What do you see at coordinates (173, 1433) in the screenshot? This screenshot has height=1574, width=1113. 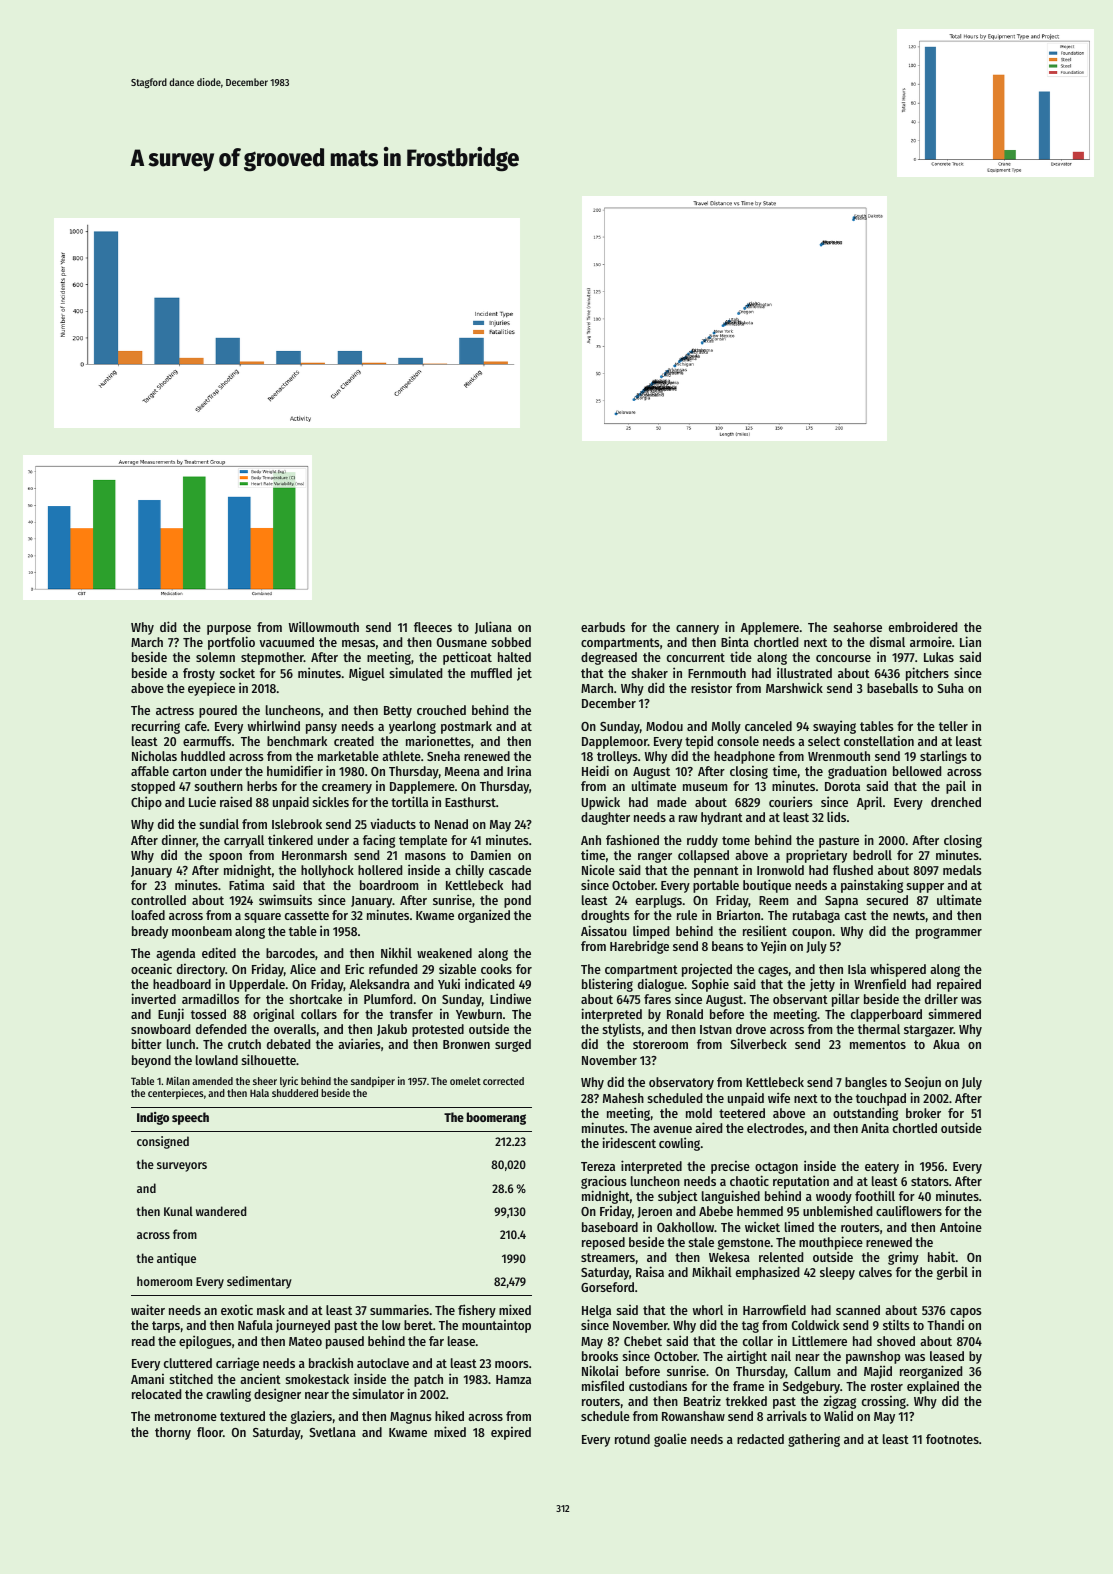 I see `thorny` at bounding box center [173, 1433].
